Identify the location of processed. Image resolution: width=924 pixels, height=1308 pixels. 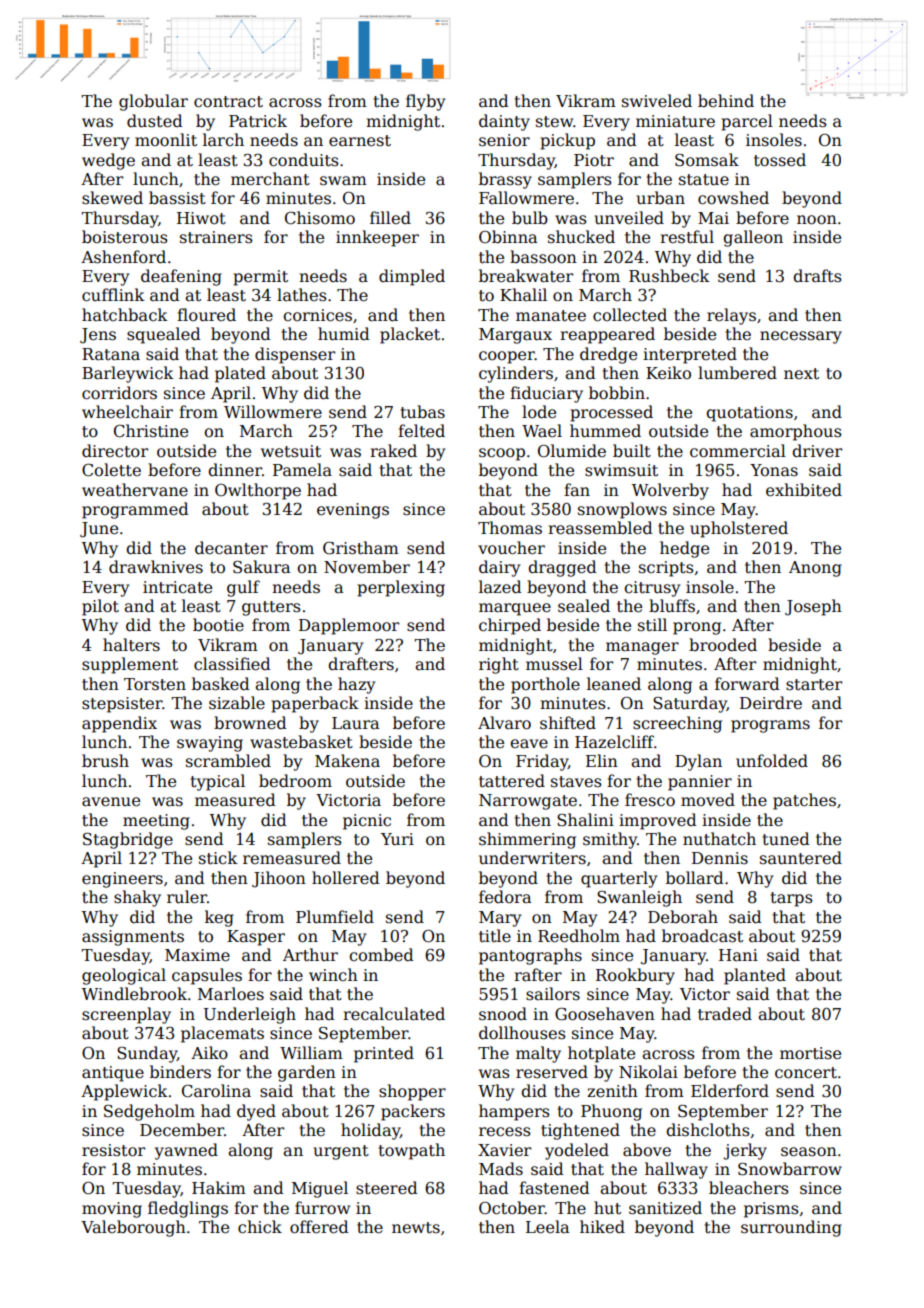
(611, 413).
